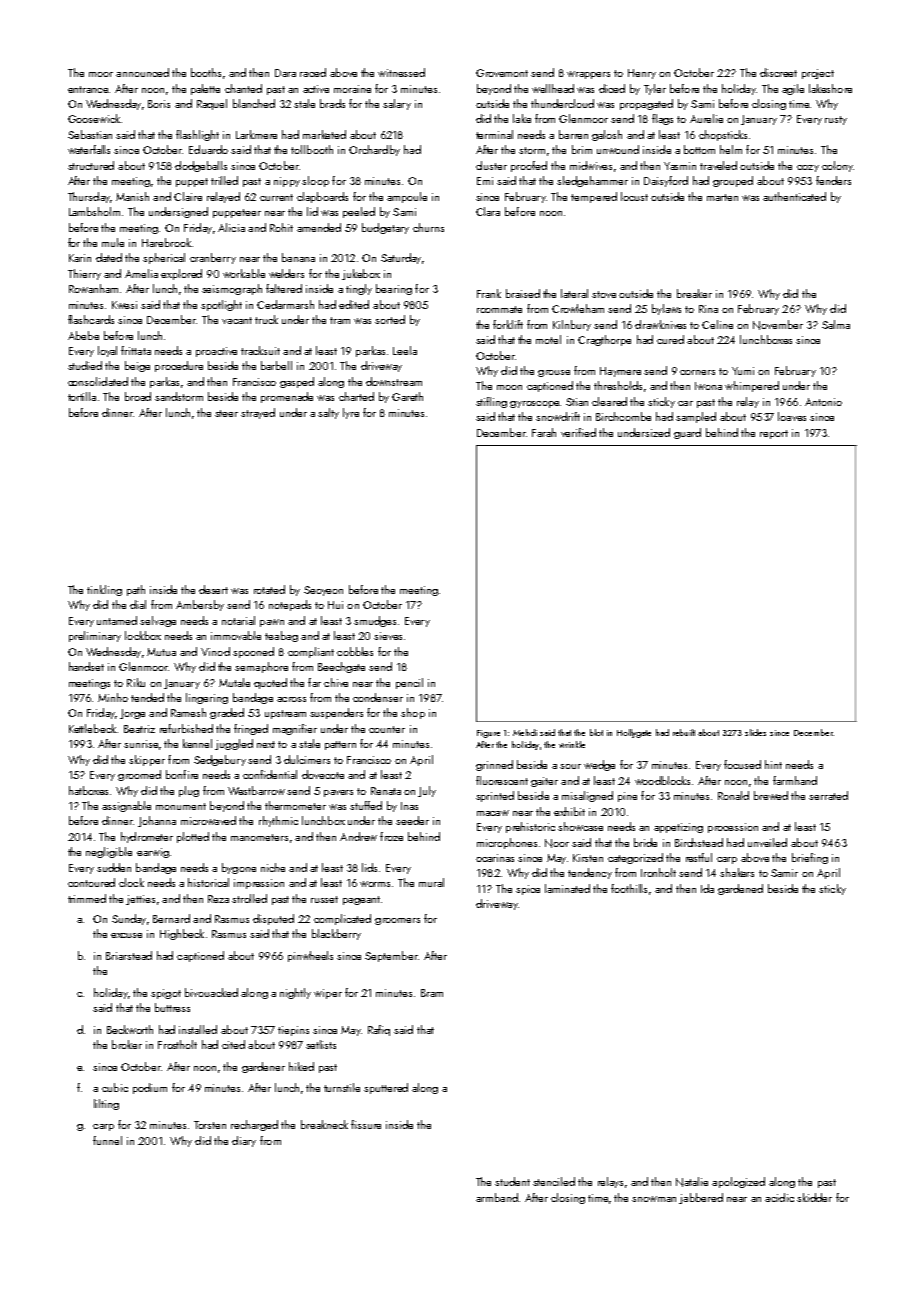 The width and height of the page is (924, 1308). I want to click on diary, so click(244, 1141).
